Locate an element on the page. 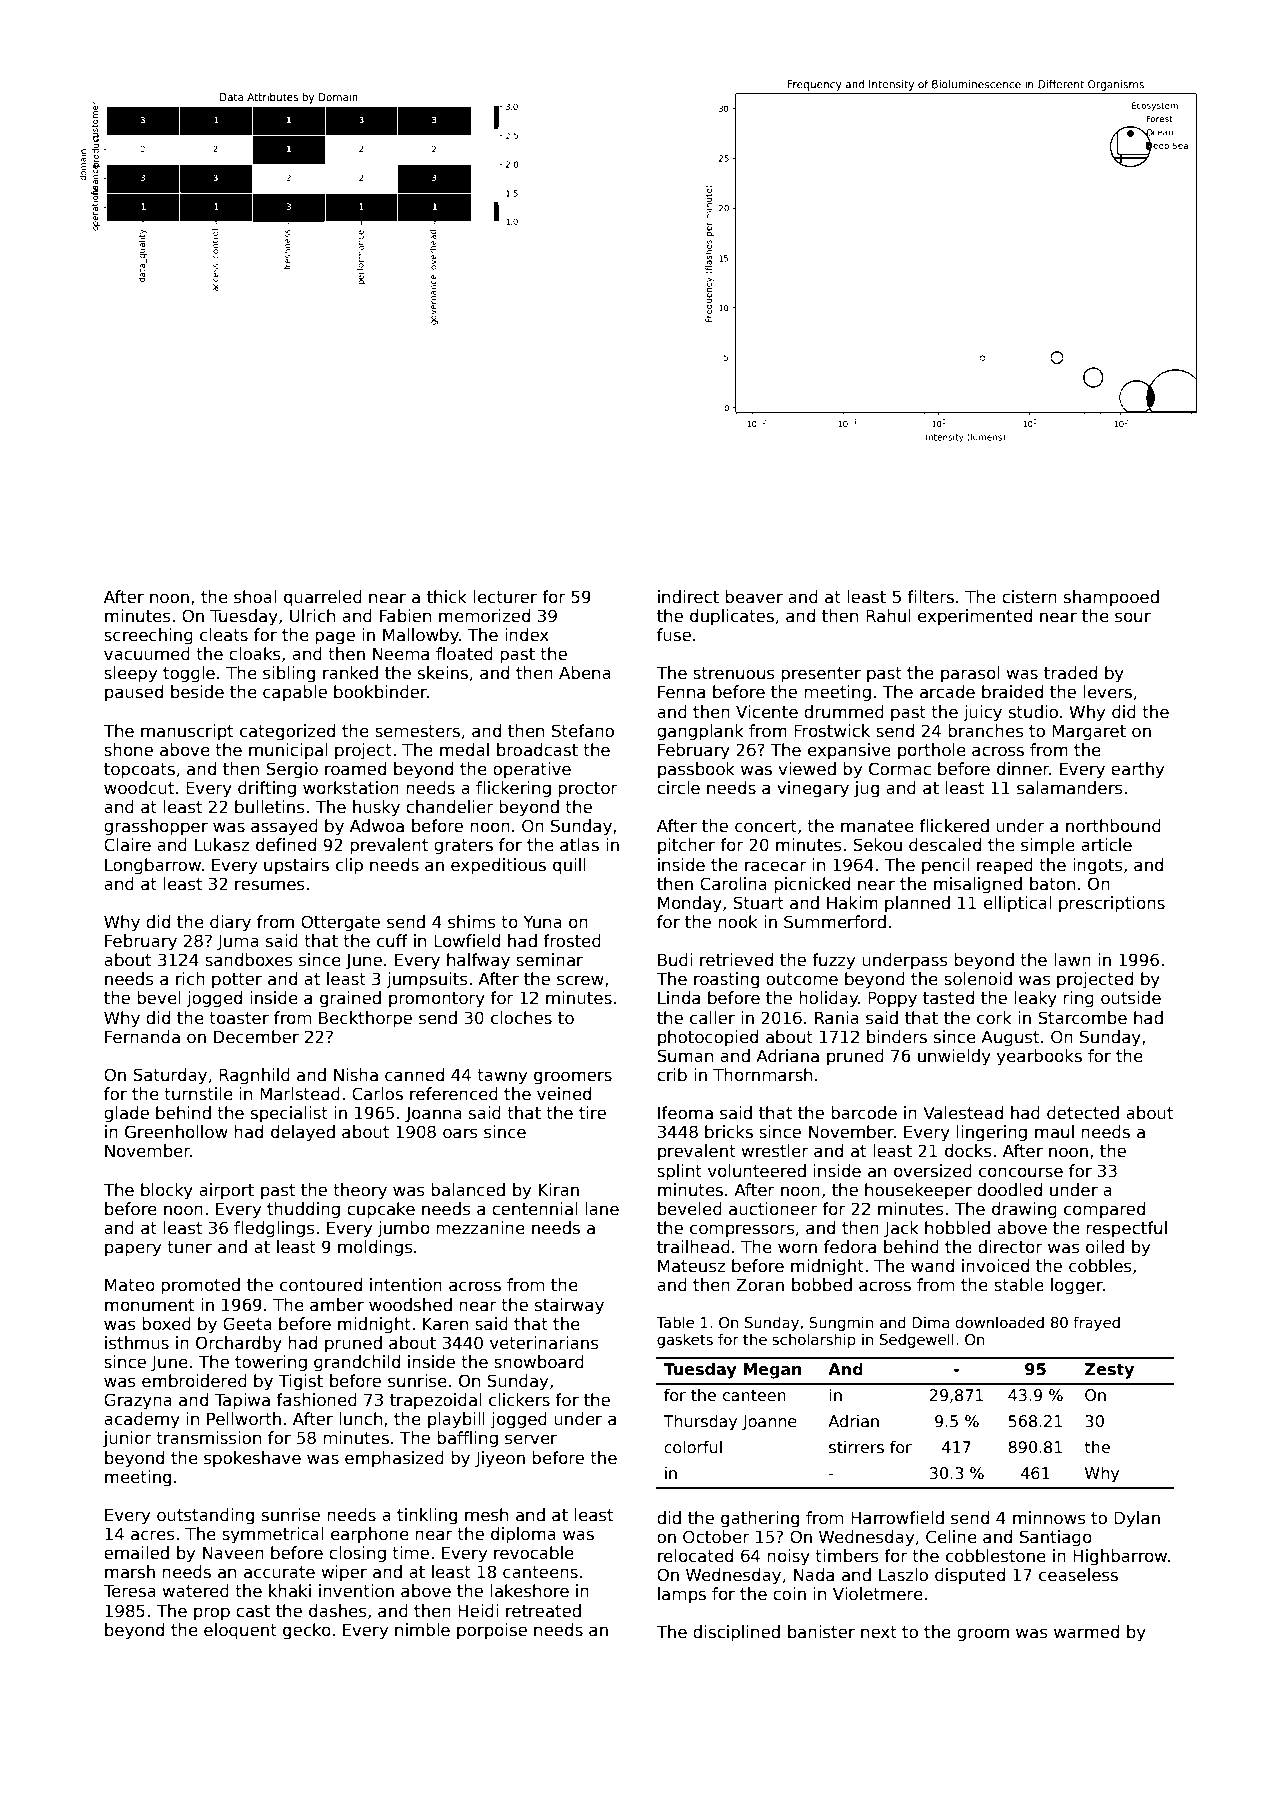 This image has height=1807, width=1278. Joanne is located at coordinates (769, 1422).
